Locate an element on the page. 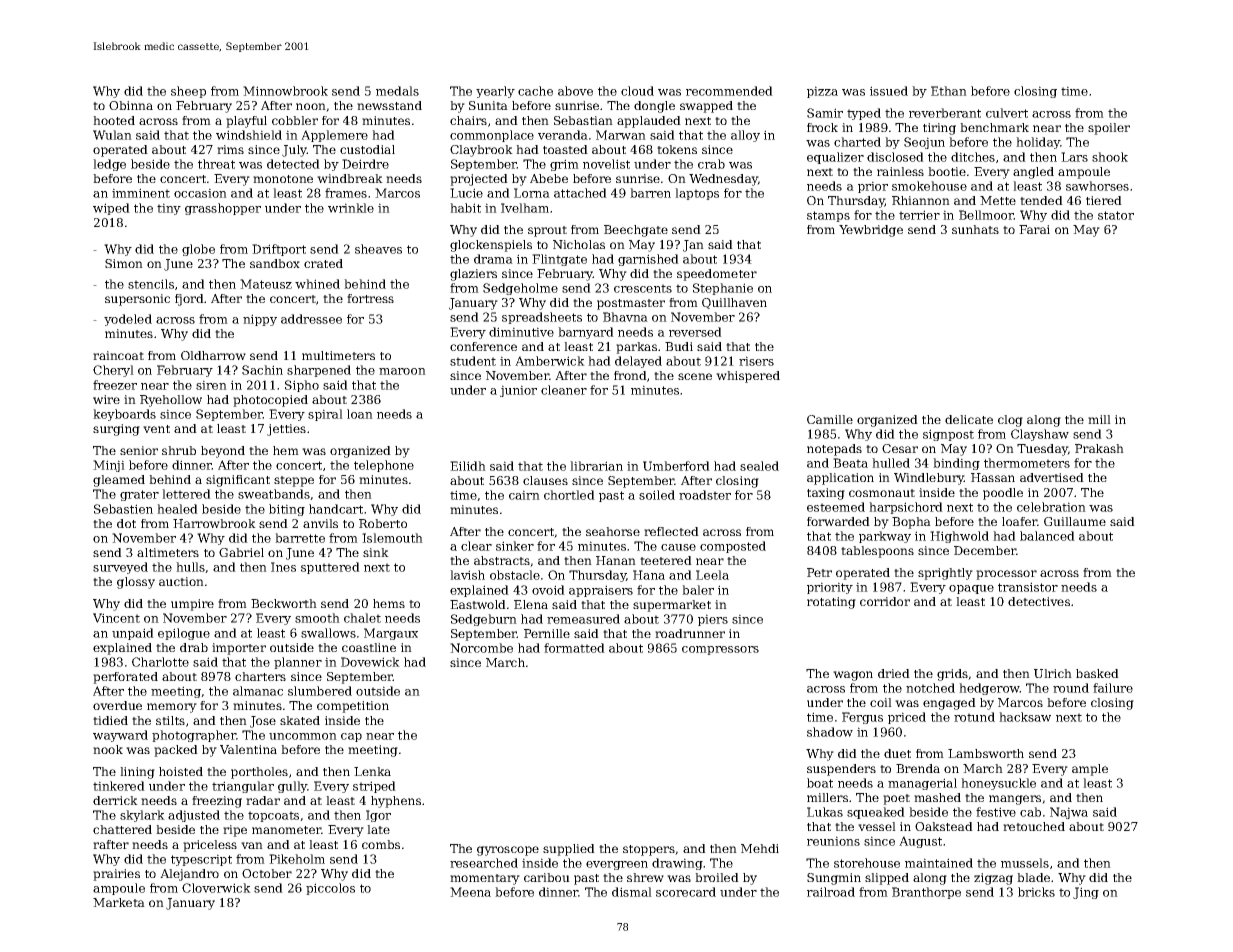 This page has width=1233, height=952. competition is located at coordinates (353, 707).
